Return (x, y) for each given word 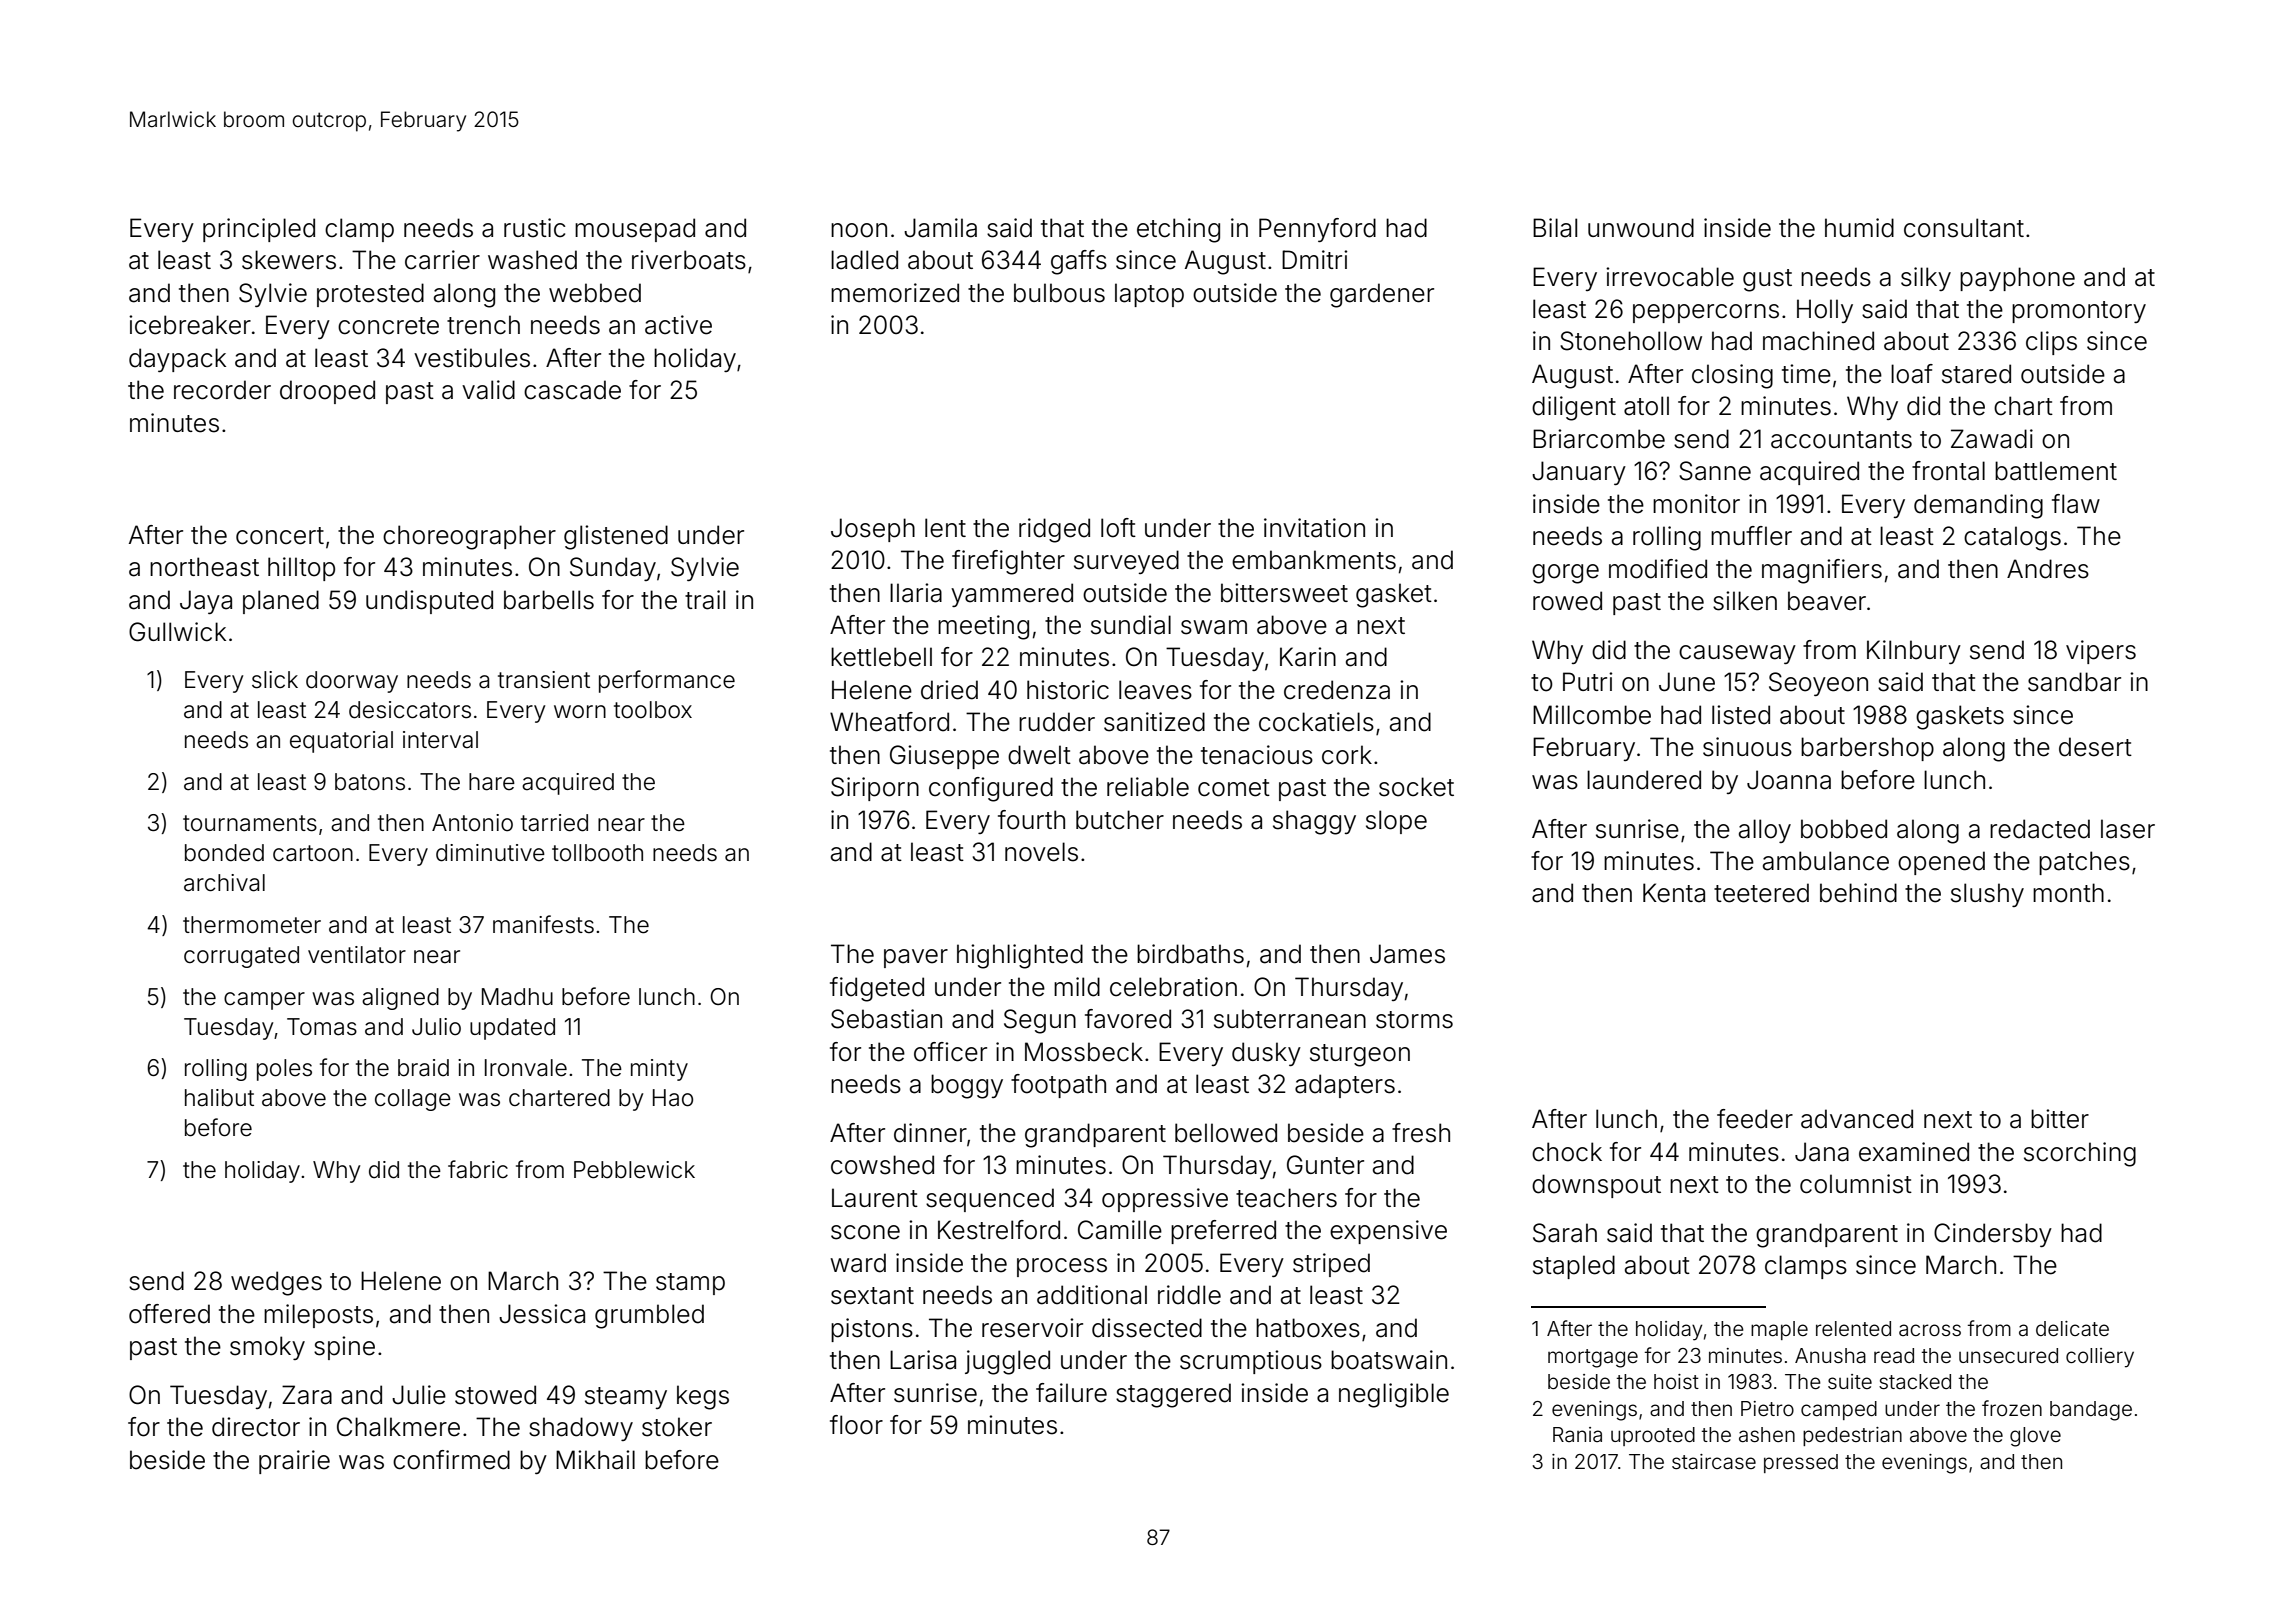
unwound (1641, 228)
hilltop (301, 569)
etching (1178, 230)
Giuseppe (944, 757)
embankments (1314, 560)
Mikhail (595, 1460)
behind (1858, 893)
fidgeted (877, 989)
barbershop (1867, 749)
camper (264, 1001)
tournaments (250, 823)
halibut (219, 1098)
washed (532, 260)
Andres (2048, 569)
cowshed (882, 1165)
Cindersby (1993, 1235)
